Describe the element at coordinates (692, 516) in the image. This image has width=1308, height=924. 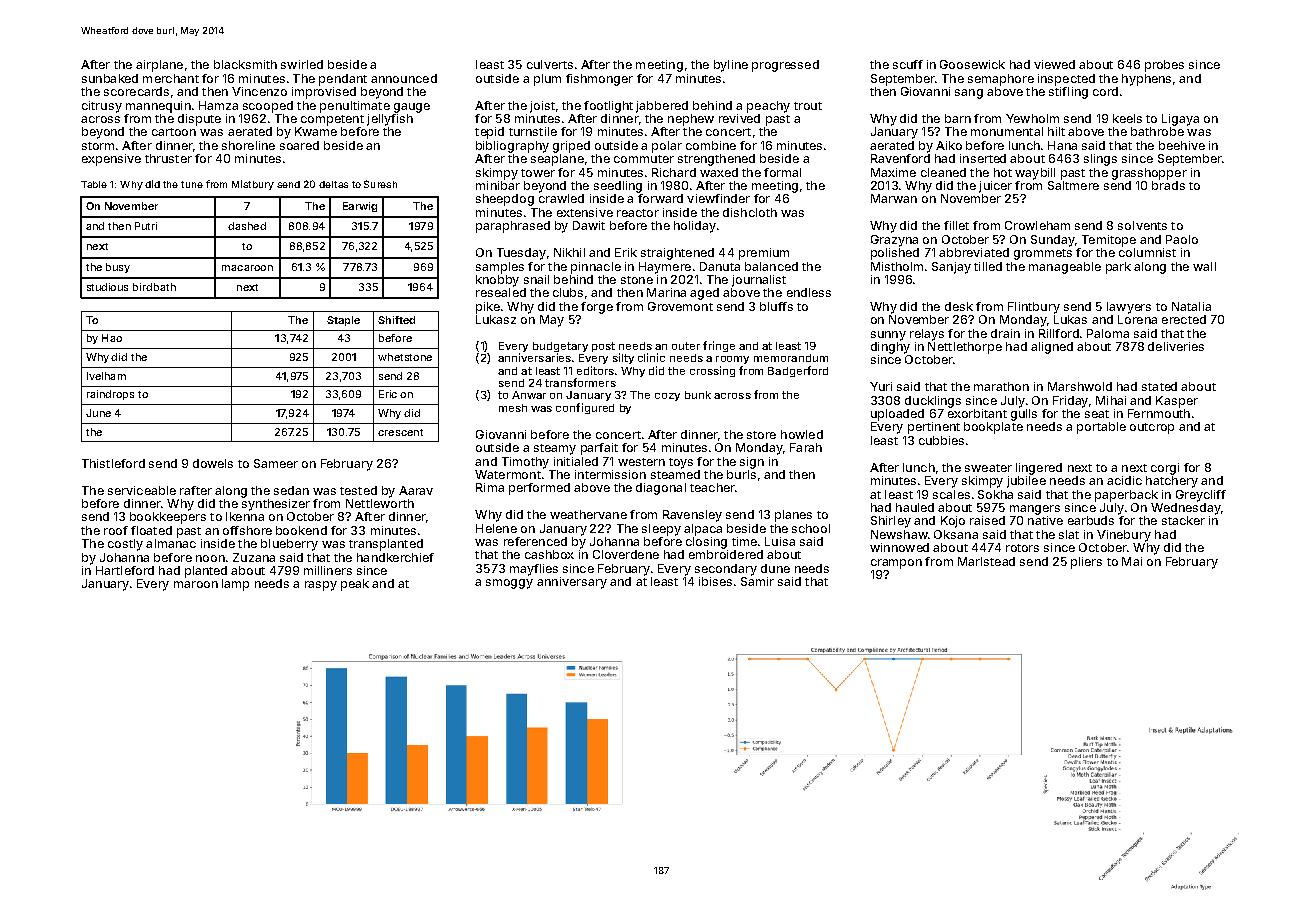
I see `Ravensley` at that location.
